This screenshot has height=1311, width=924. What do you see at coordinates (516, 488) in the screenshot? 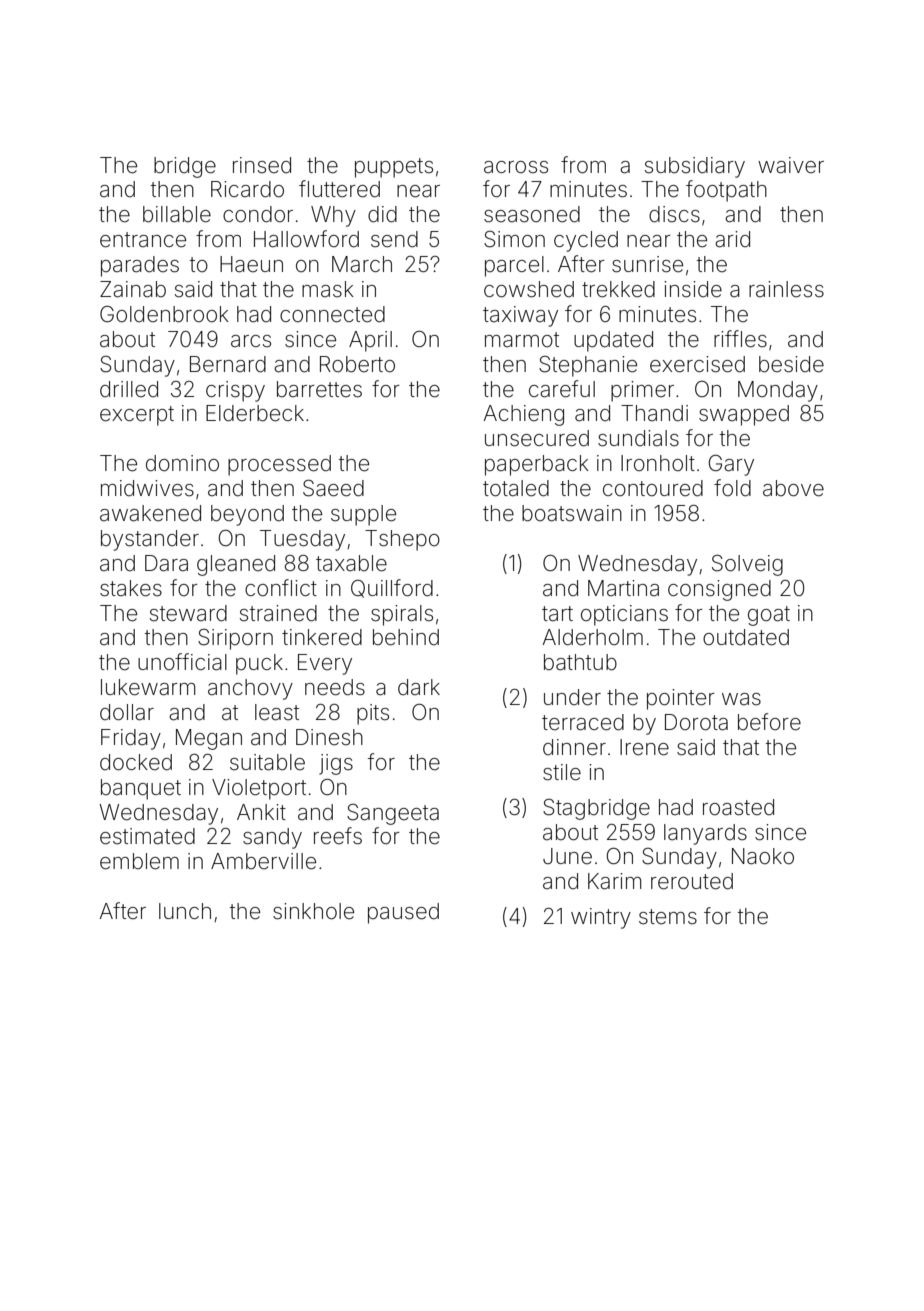
I see `totaled` at bounding box center [516, 488].
